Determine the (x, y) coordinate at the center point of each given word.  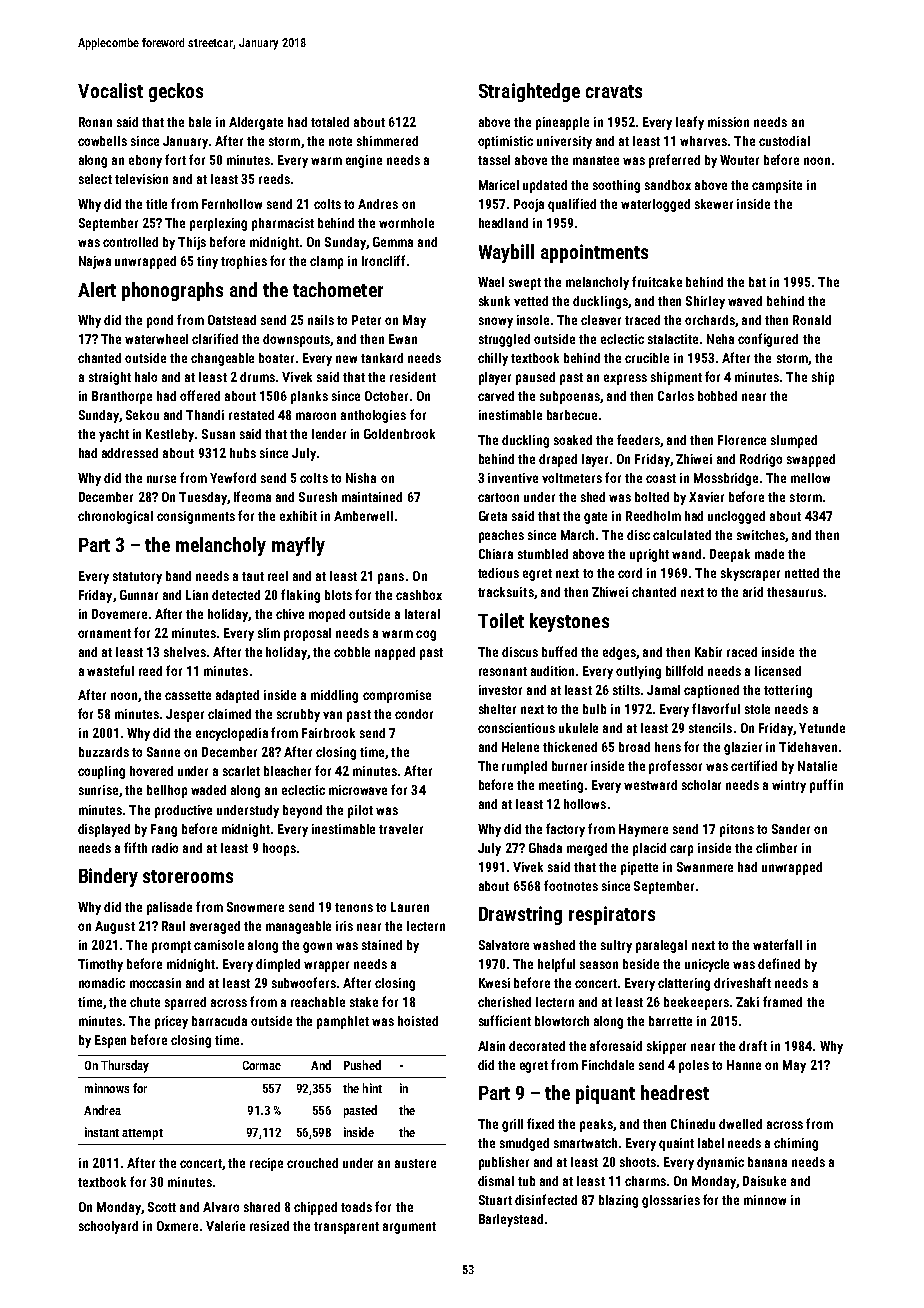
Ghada (545, 848)
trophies (244, 262)
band (178, 576)
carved (496, 396)
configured (768, 340)
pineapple (562, 123)
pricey (171, 1022)
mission (728, 122)
